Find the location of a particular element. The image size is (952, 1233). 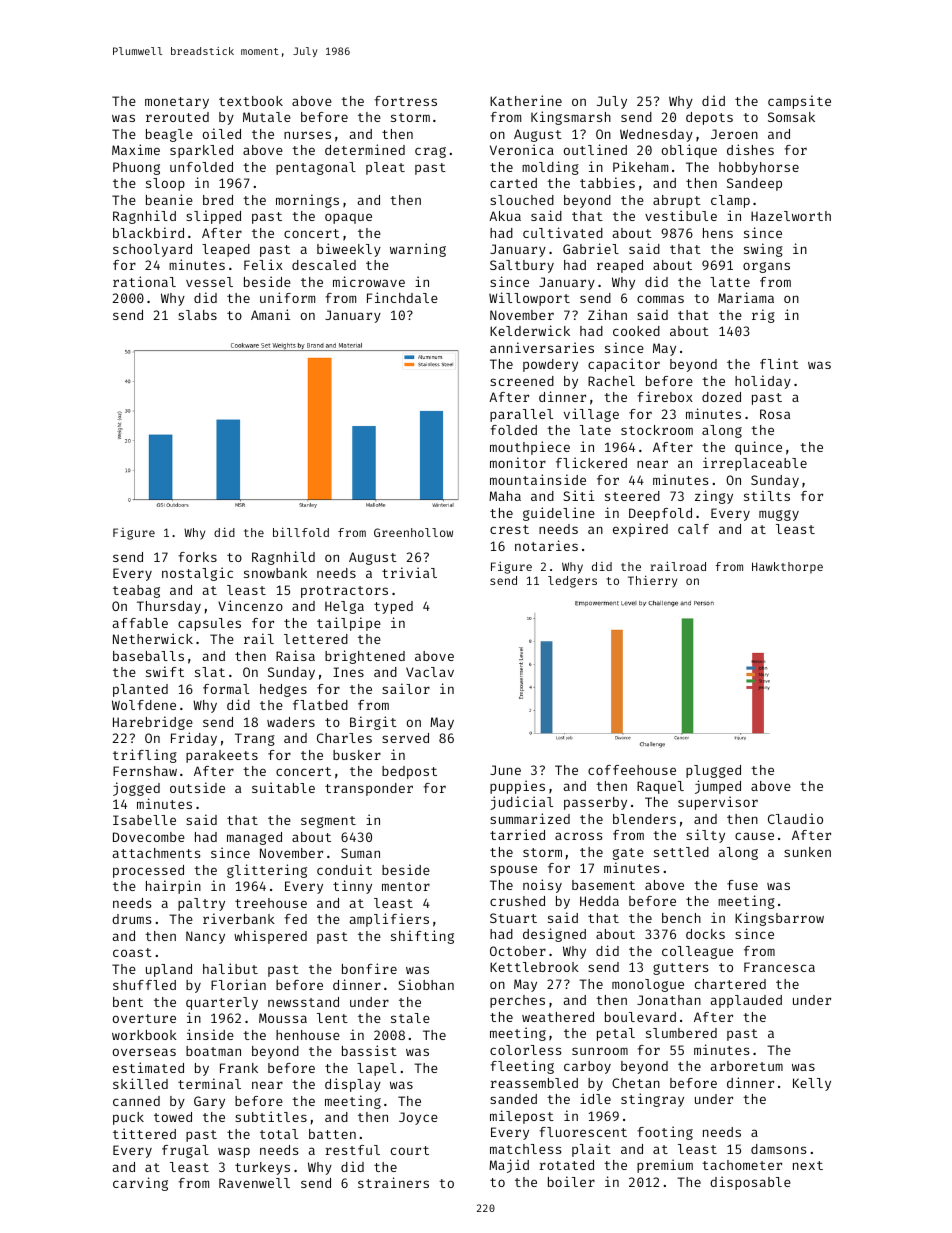

Rosa is located at coordinates (775, 414).
